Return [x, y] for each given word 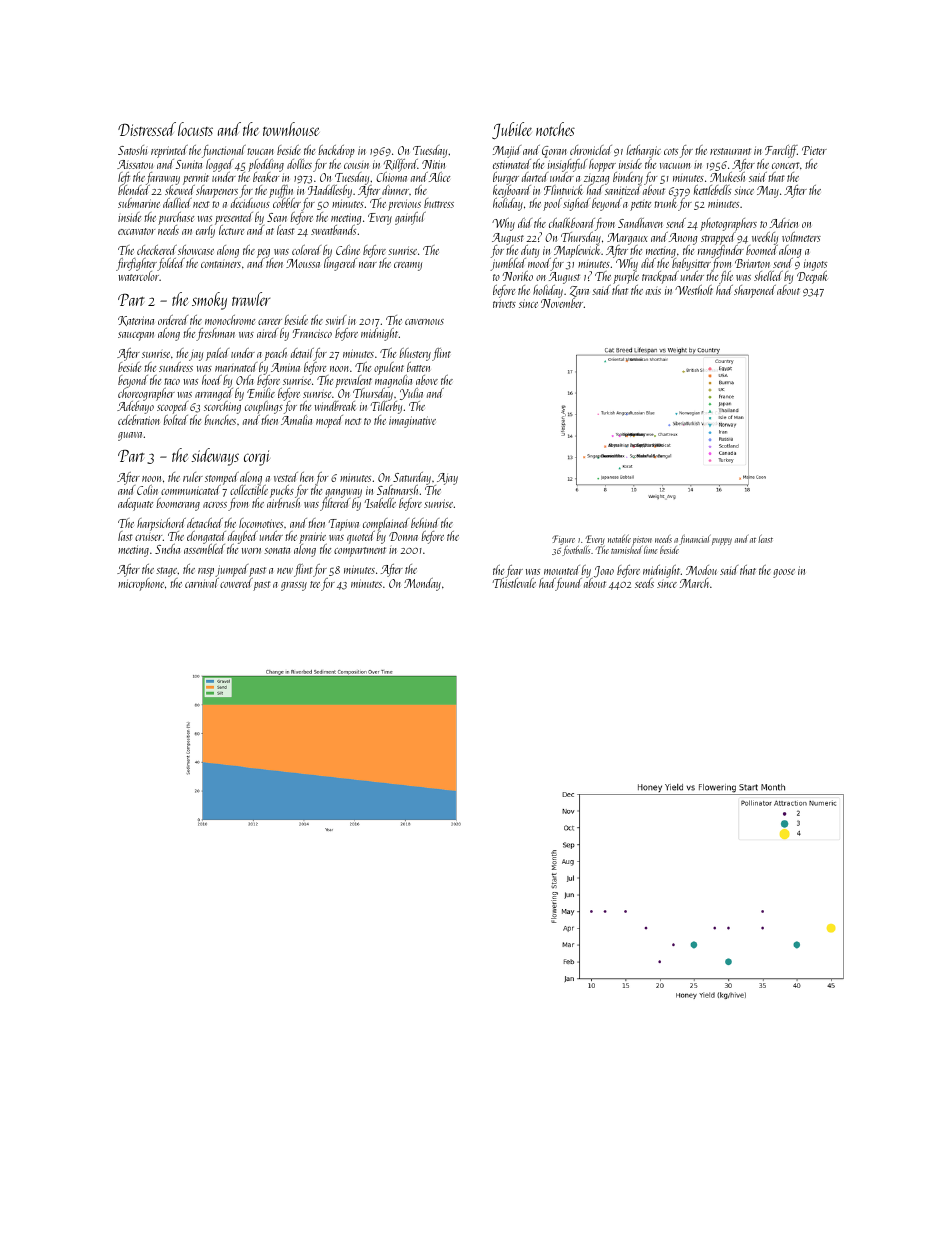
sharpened [755, 291]
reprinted [169, 151]
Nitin [433, 164]
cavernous [424, 322]
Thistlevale [514, 583]
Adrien [784, 223]
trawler [251, 299]
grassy [294, 586]
